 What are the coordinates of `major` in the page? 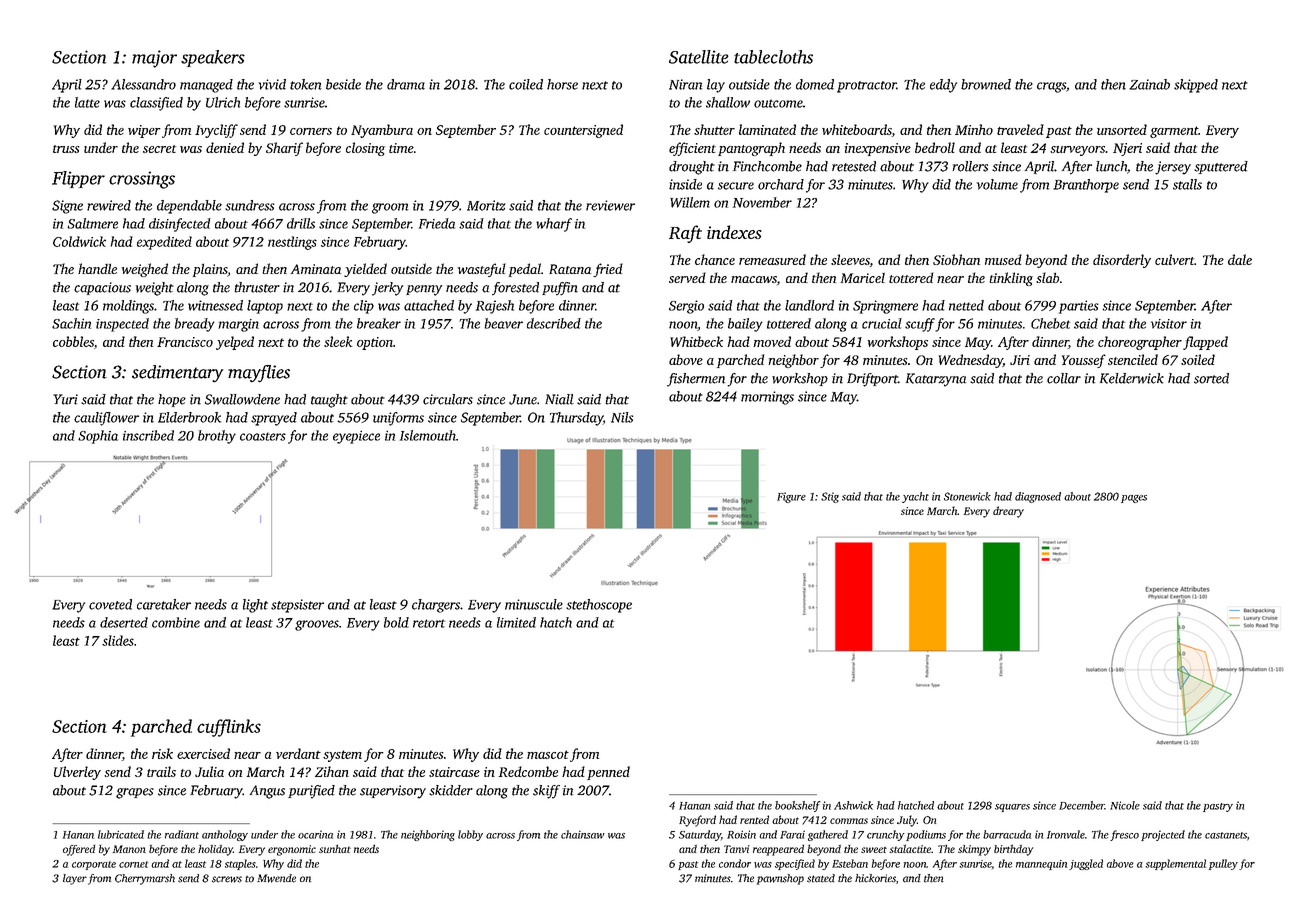 It's located at (154, 59).
